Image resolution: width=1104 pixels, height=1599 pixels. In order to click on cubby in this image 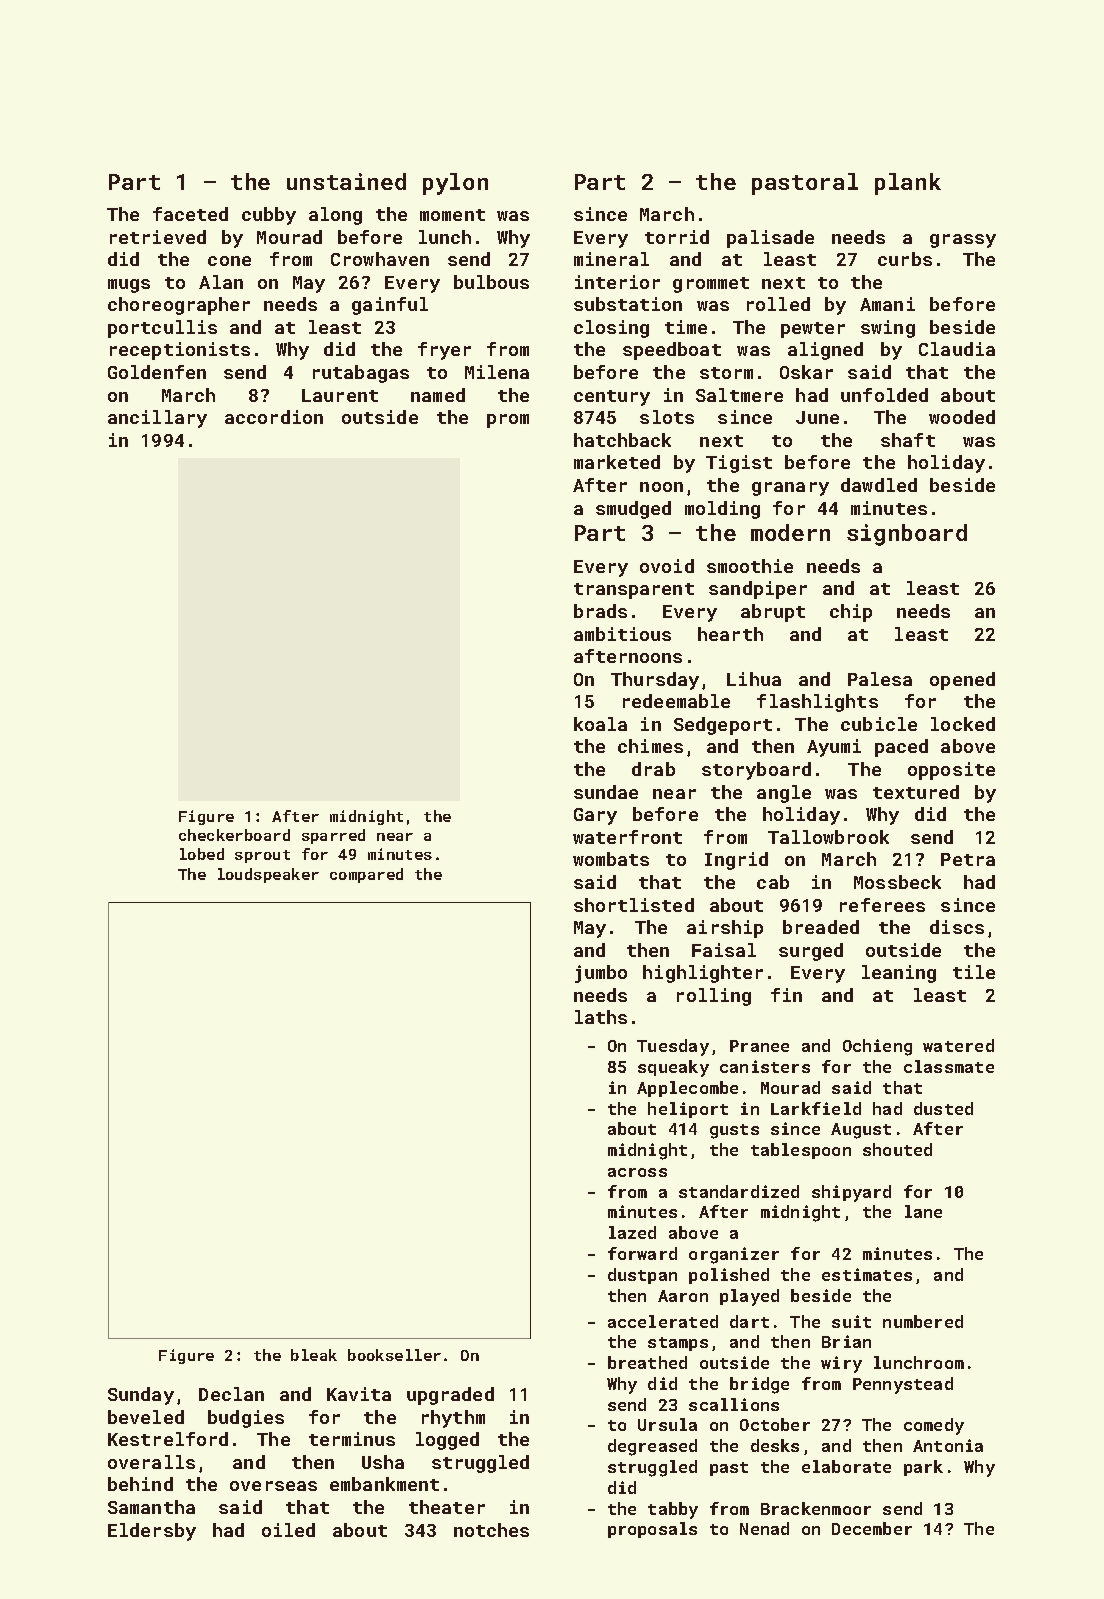, I will do `click(269, 216)`.
